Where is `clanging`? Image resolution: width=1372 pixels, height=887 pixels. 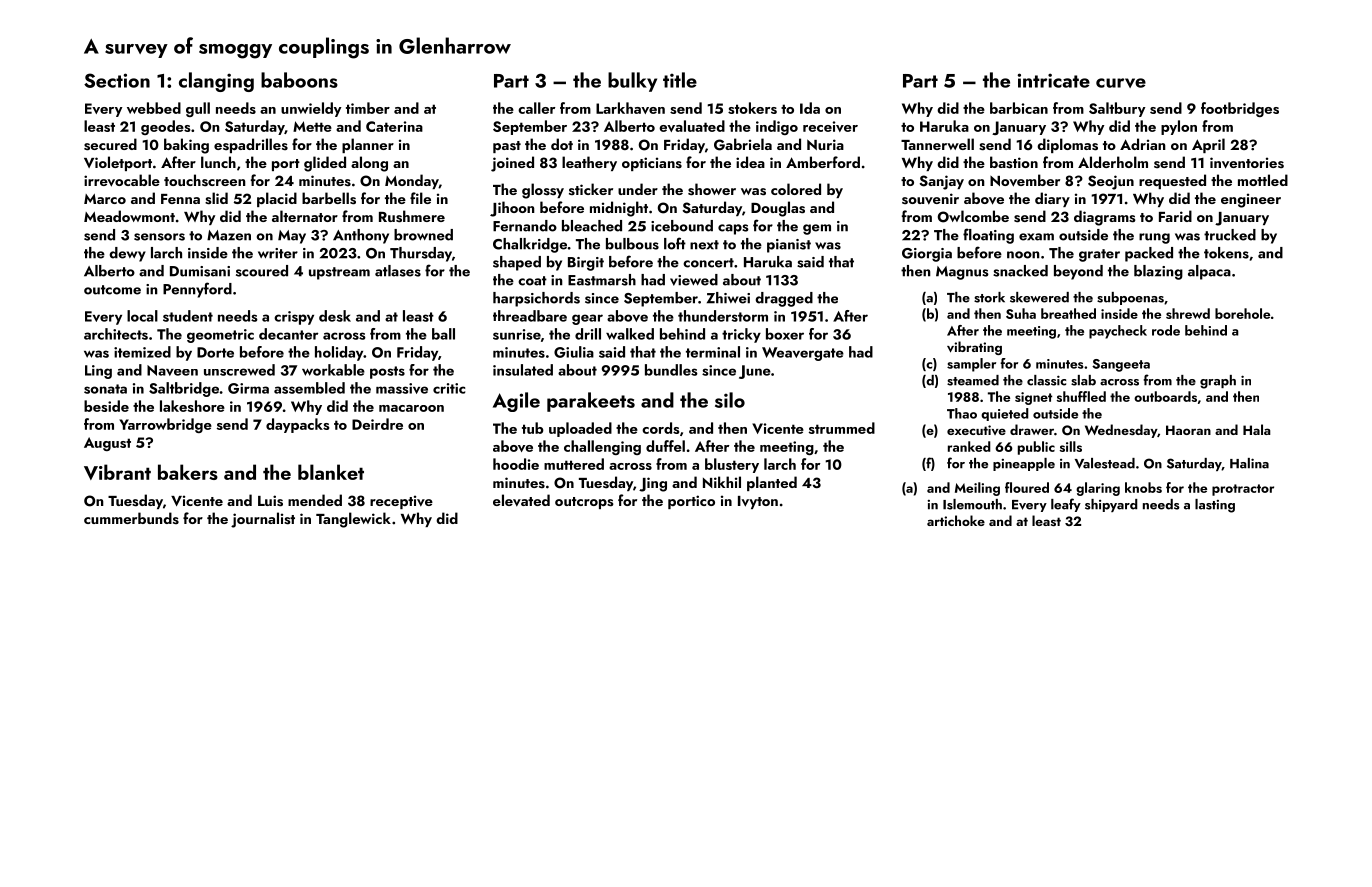 clanging is located at coordinates (216, 82).
